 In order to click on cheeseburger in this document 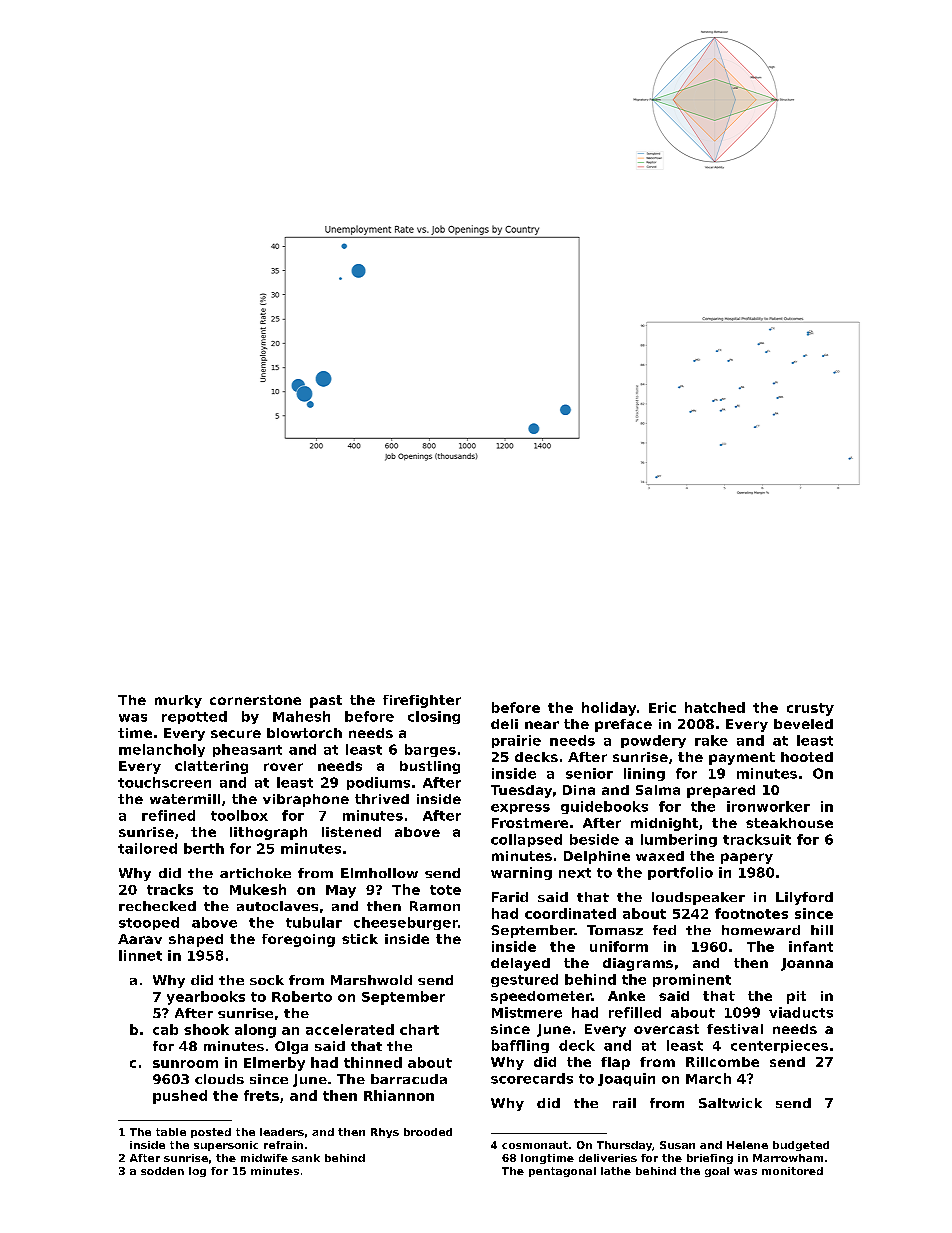, I will do `click(406, 923)`.
